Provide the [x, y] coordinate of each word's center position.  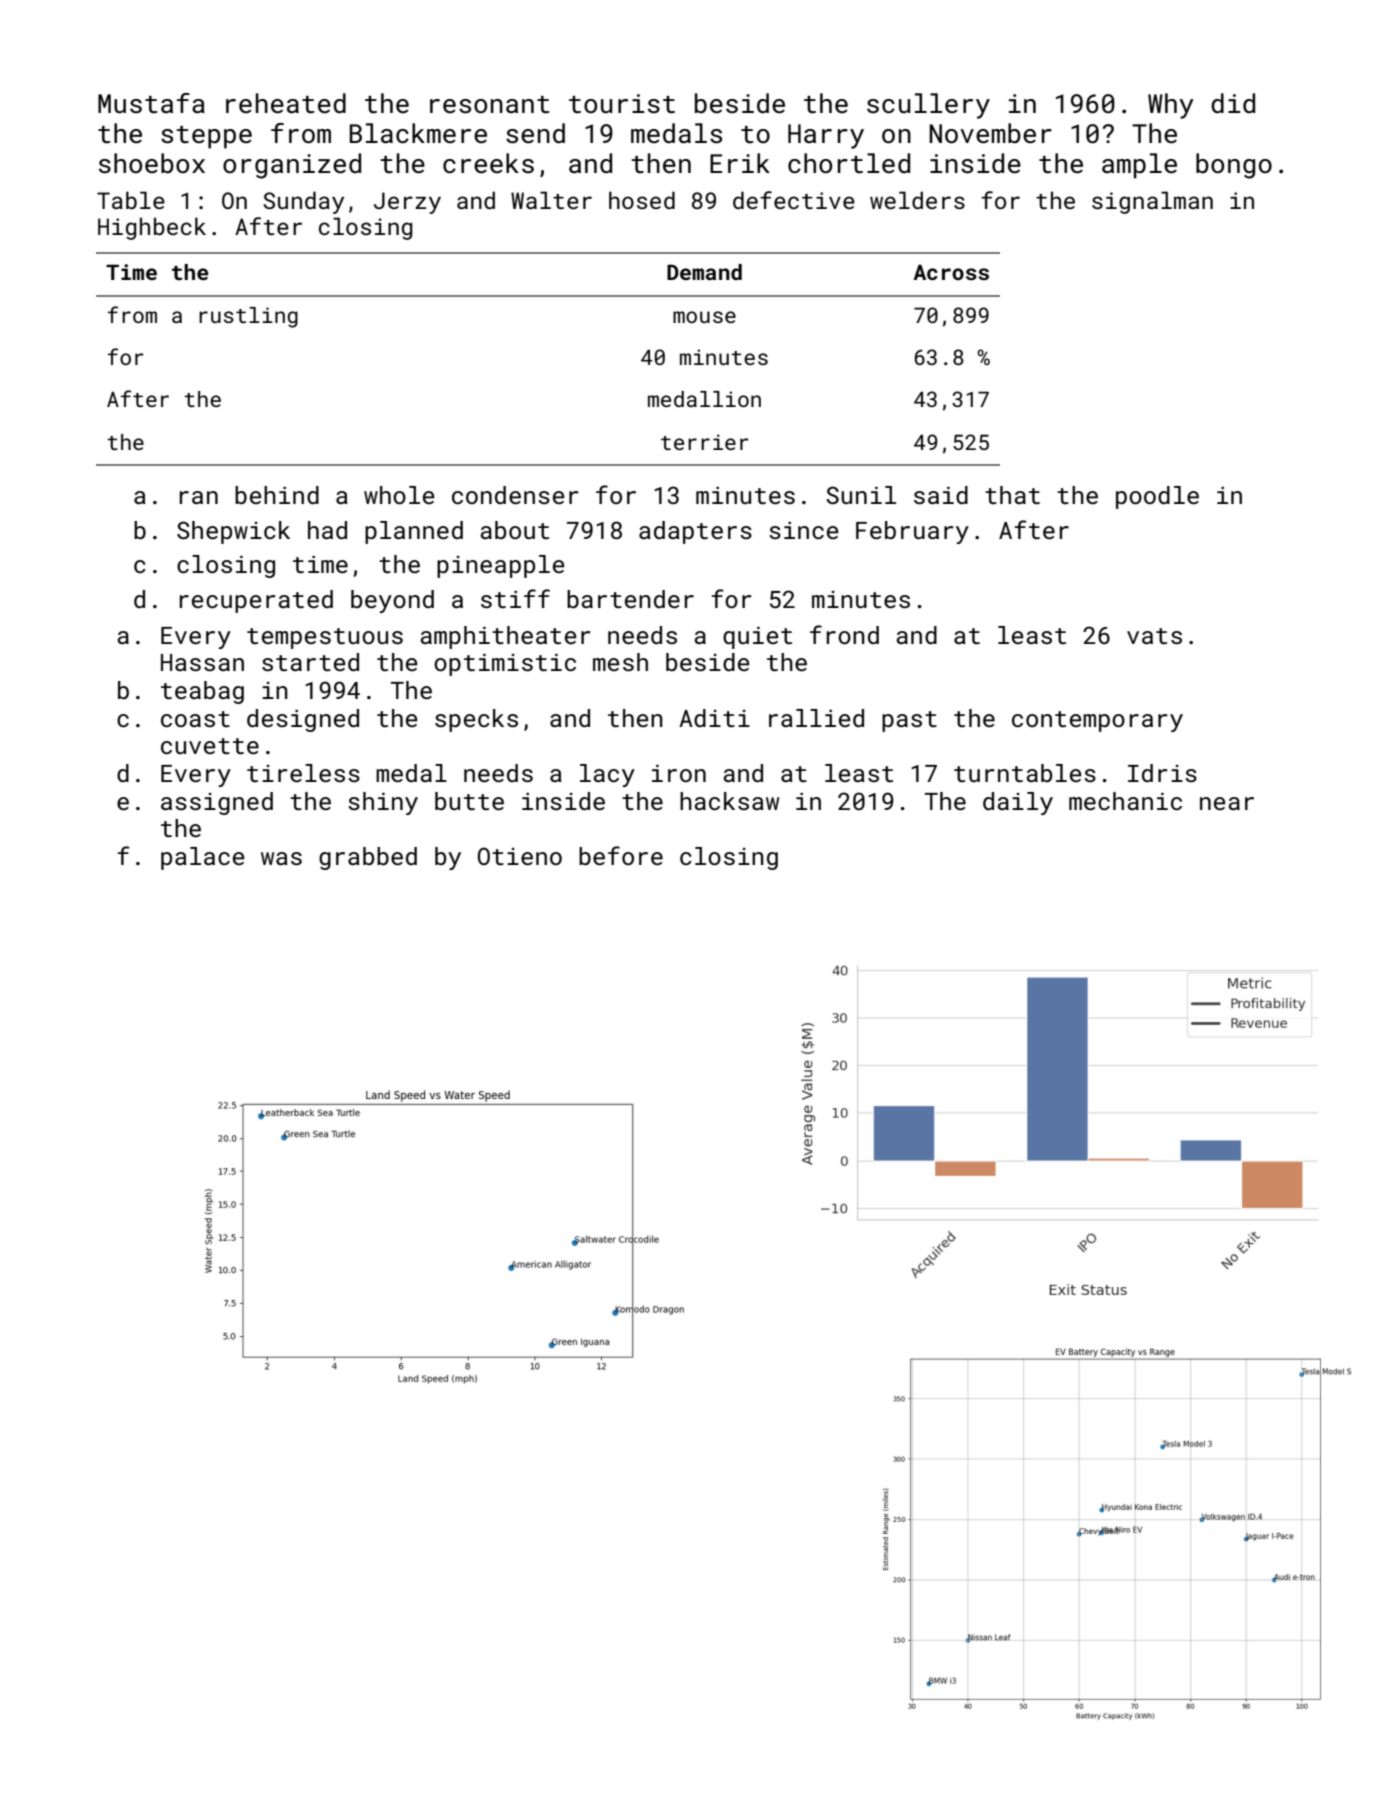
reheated [286, 103]
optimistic [505, 664]
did [1233, 103]
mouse [704, 317]
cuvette [210, 746]
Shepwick [233, 532]
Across [951, 272]
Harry [826, 136]
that [1012, 495]
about [514, 530]
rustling [248, 317]
